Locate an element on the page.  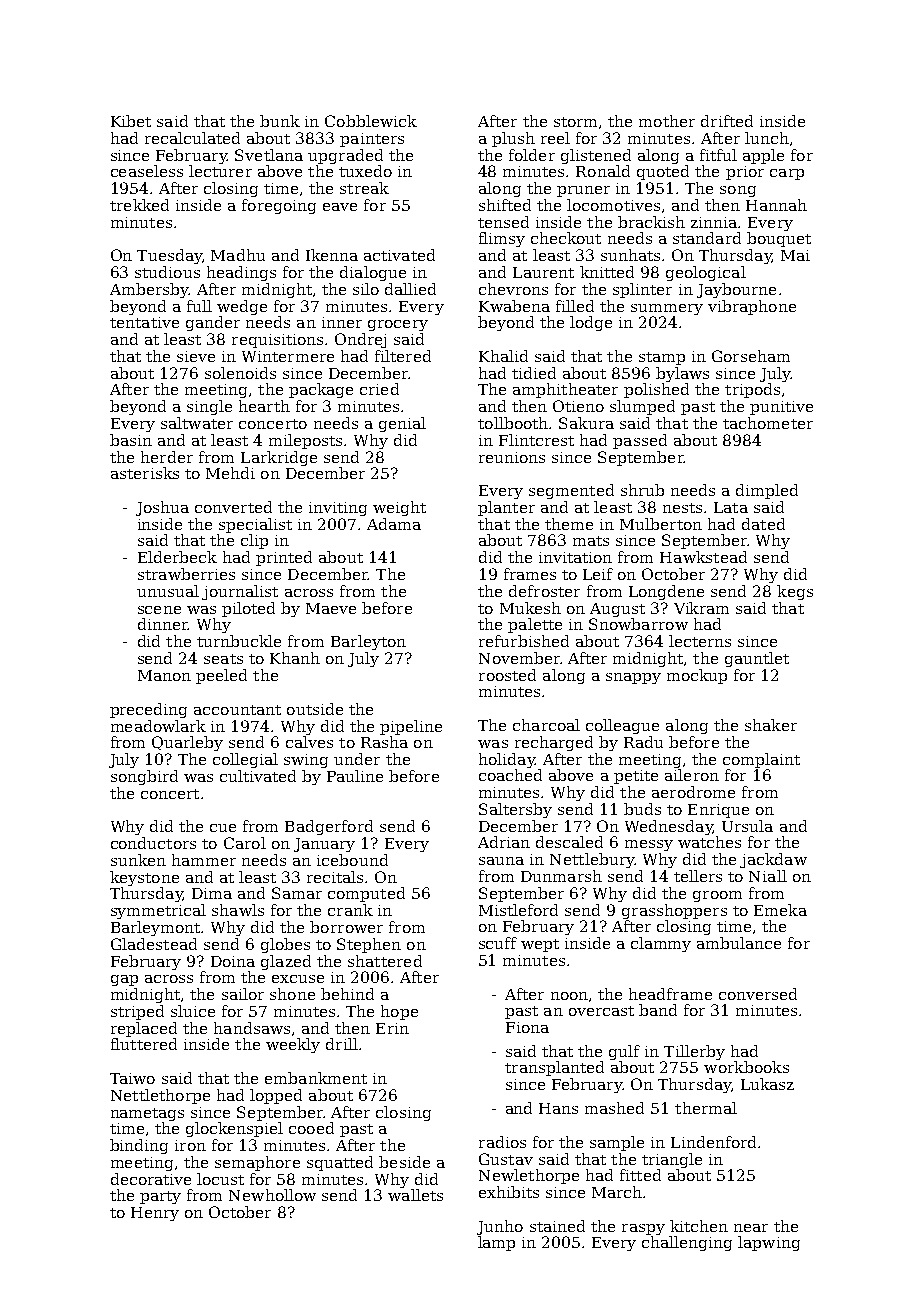
Henry is located at coordinates (155, 1214).
